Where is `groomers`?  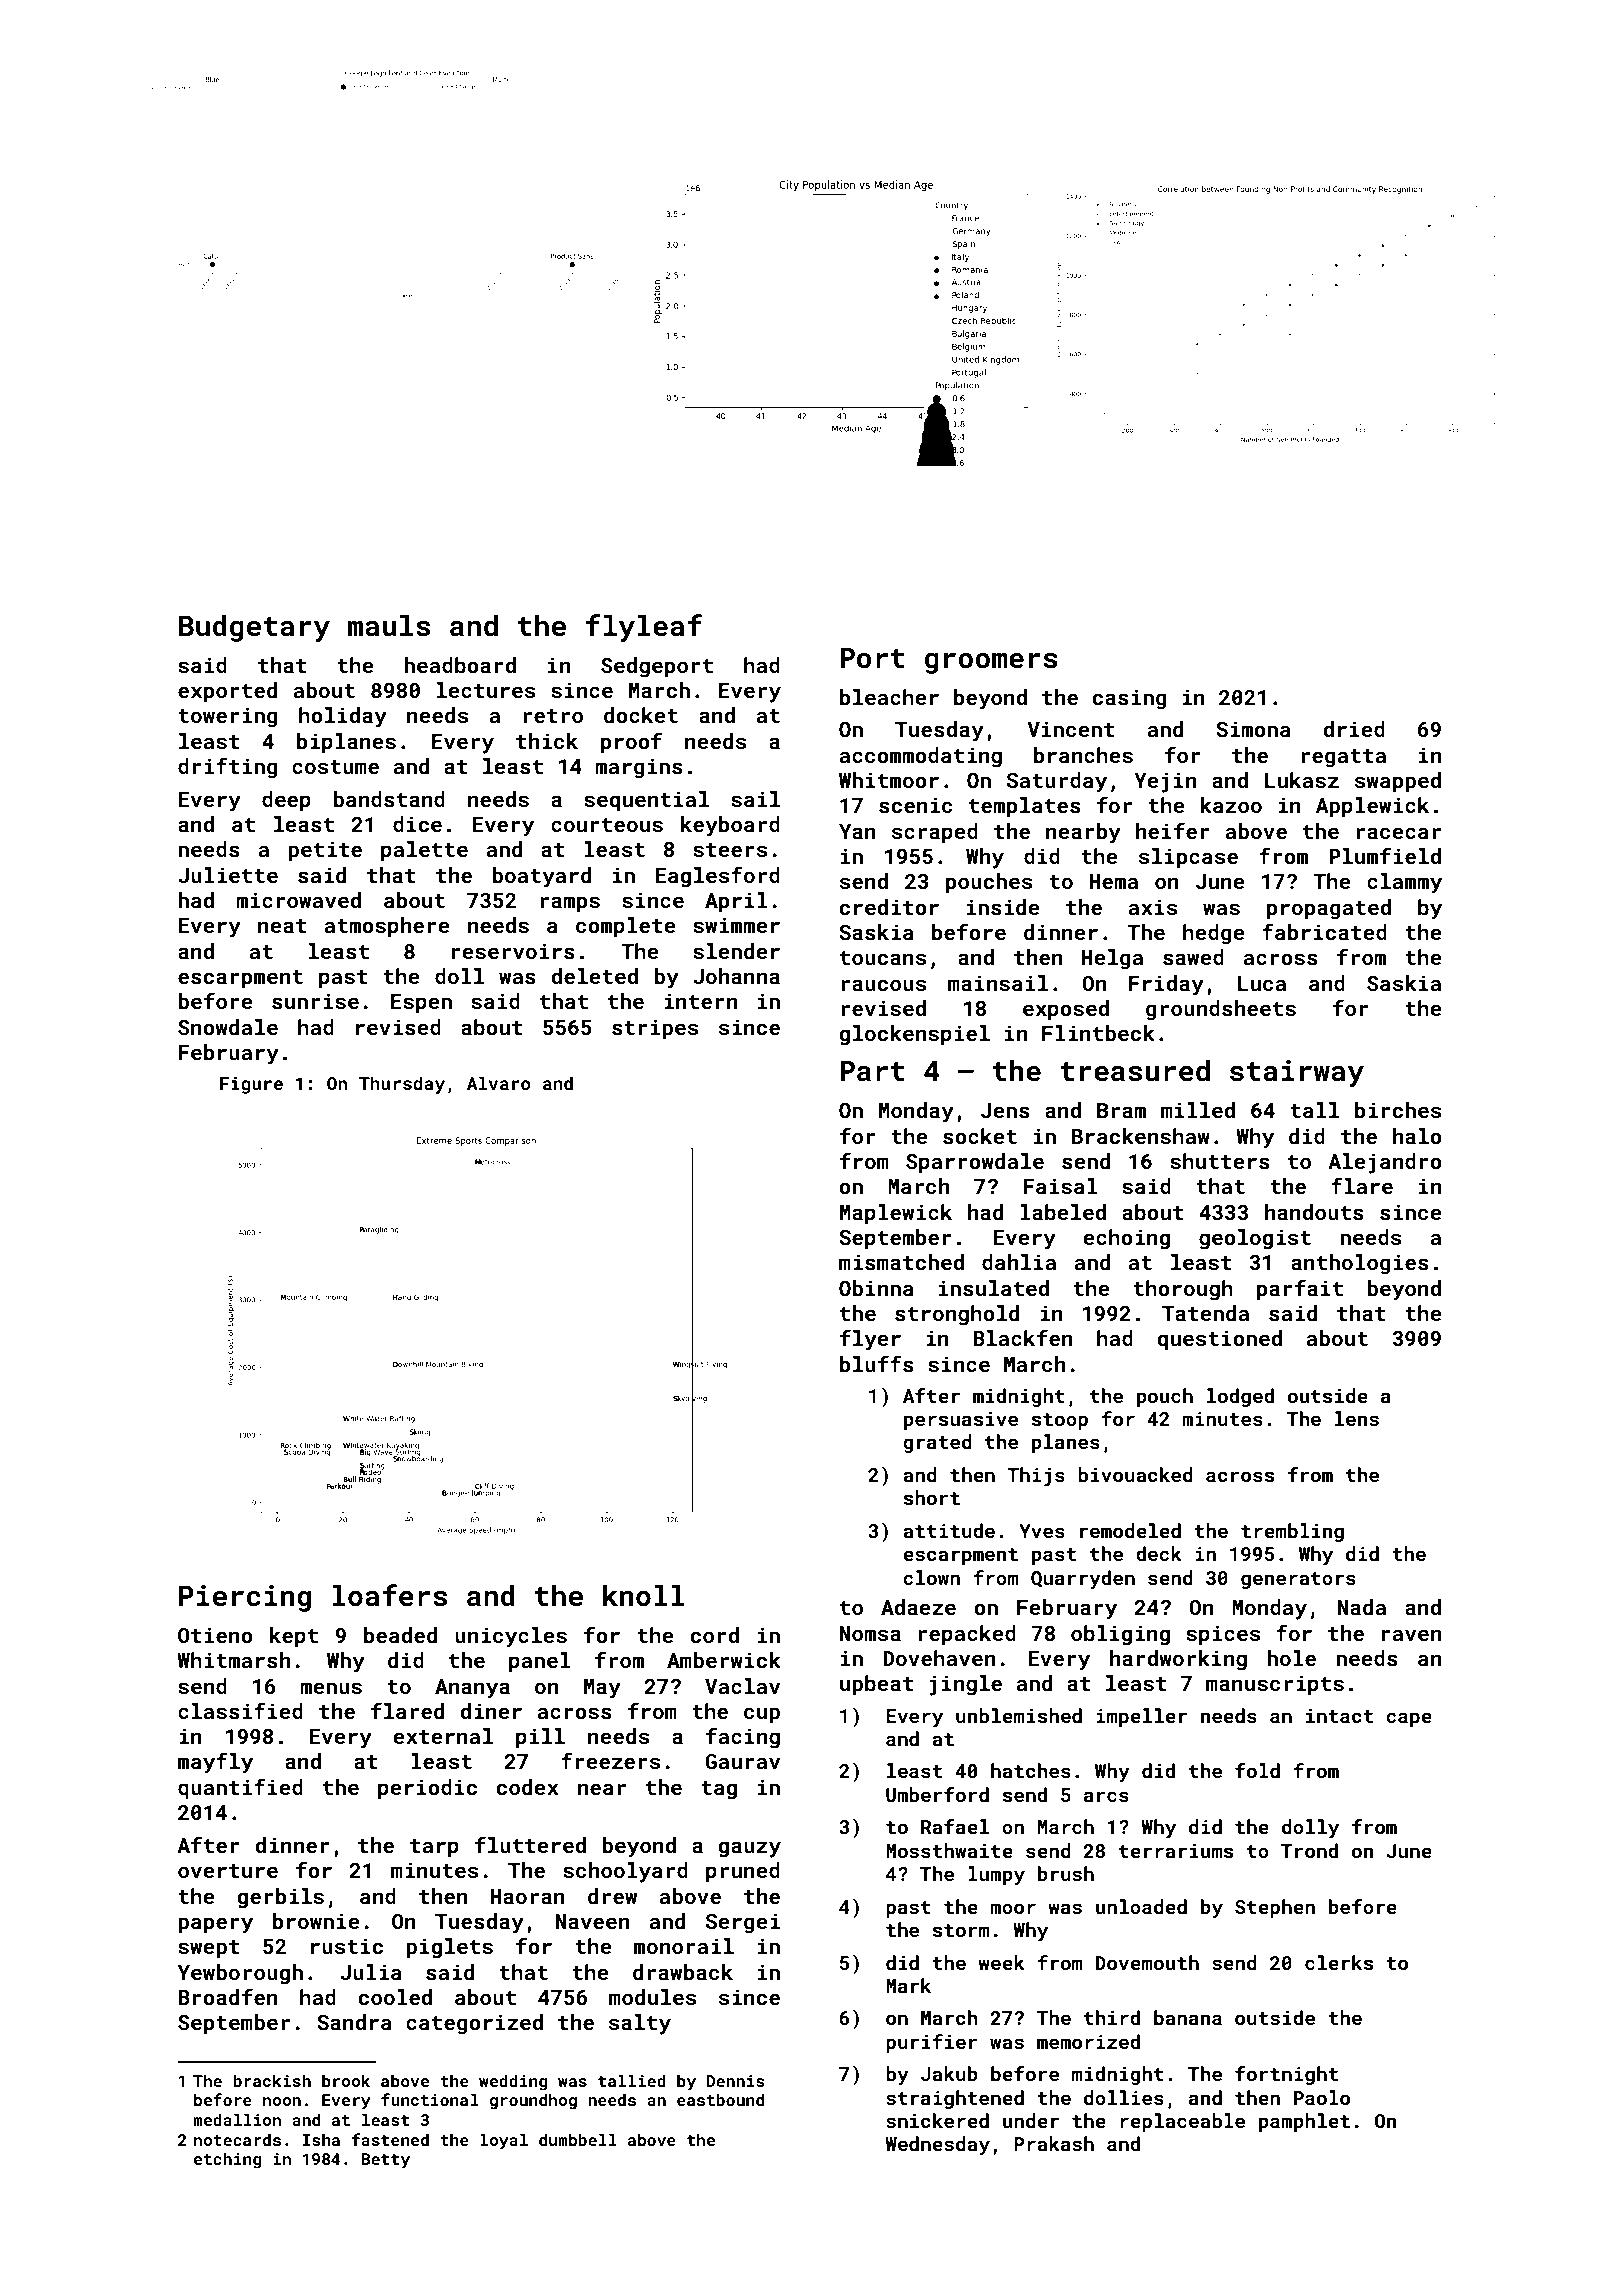 groomers is located at coordinates (991, 663).
